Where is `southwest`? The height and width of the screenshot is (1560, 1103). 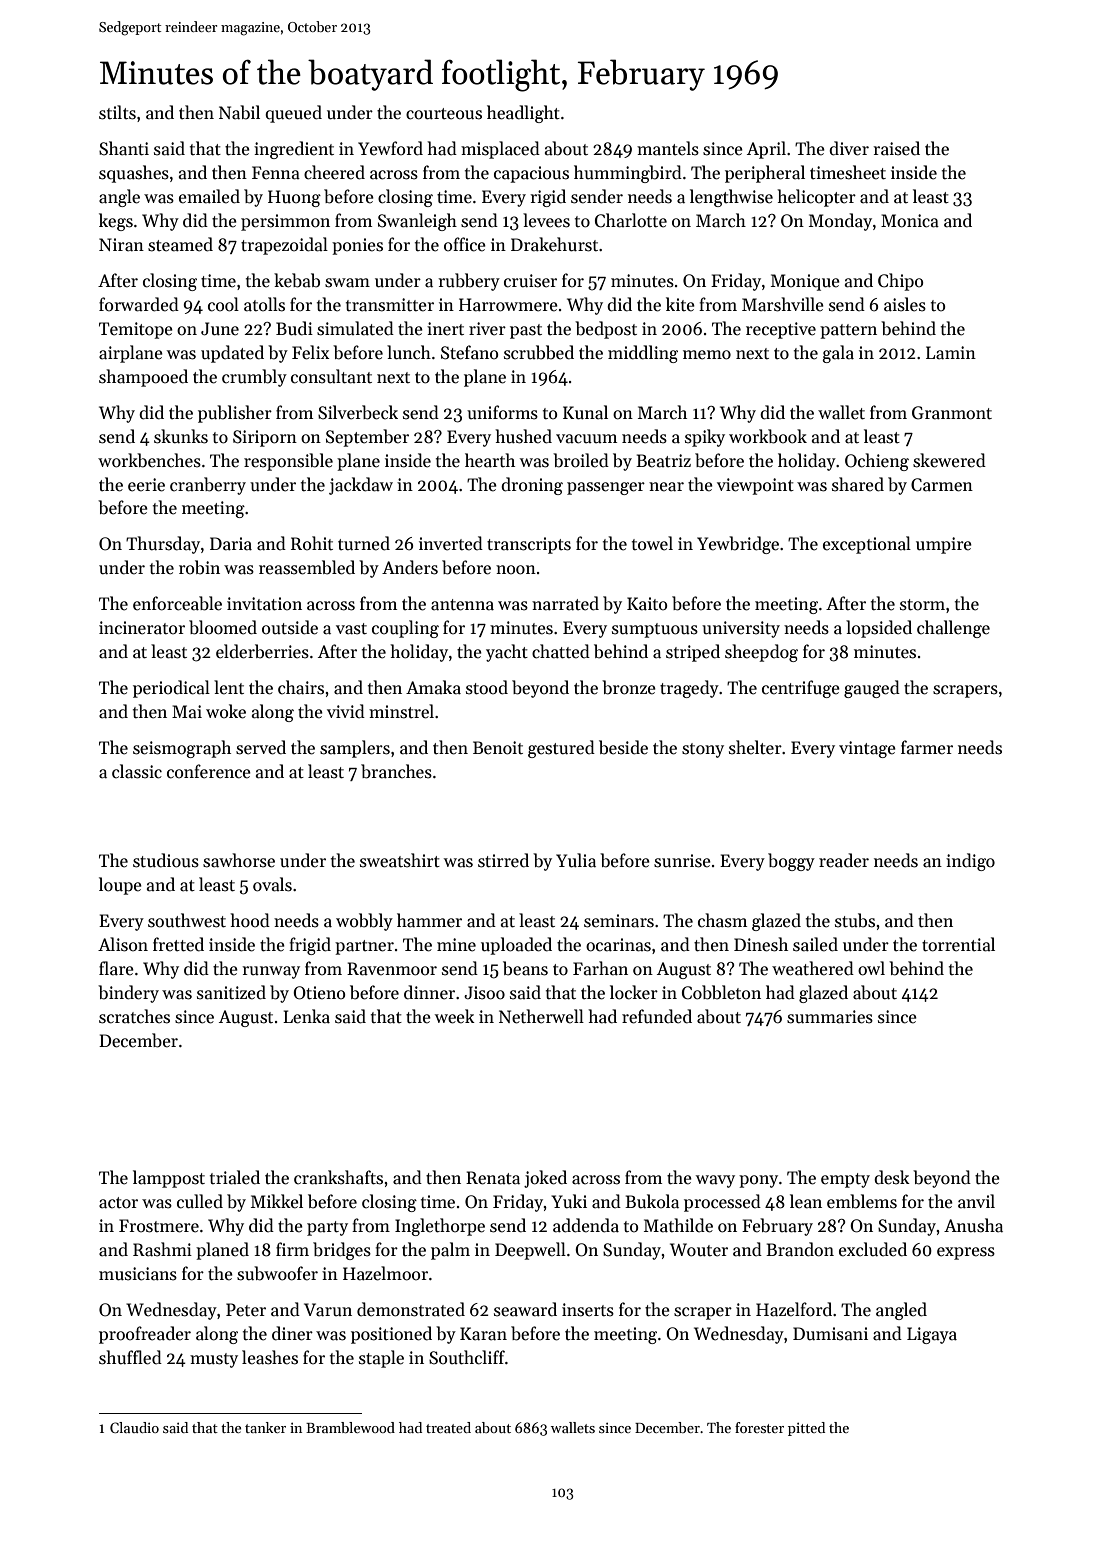
southwest is located at coordinates (187, 920).
